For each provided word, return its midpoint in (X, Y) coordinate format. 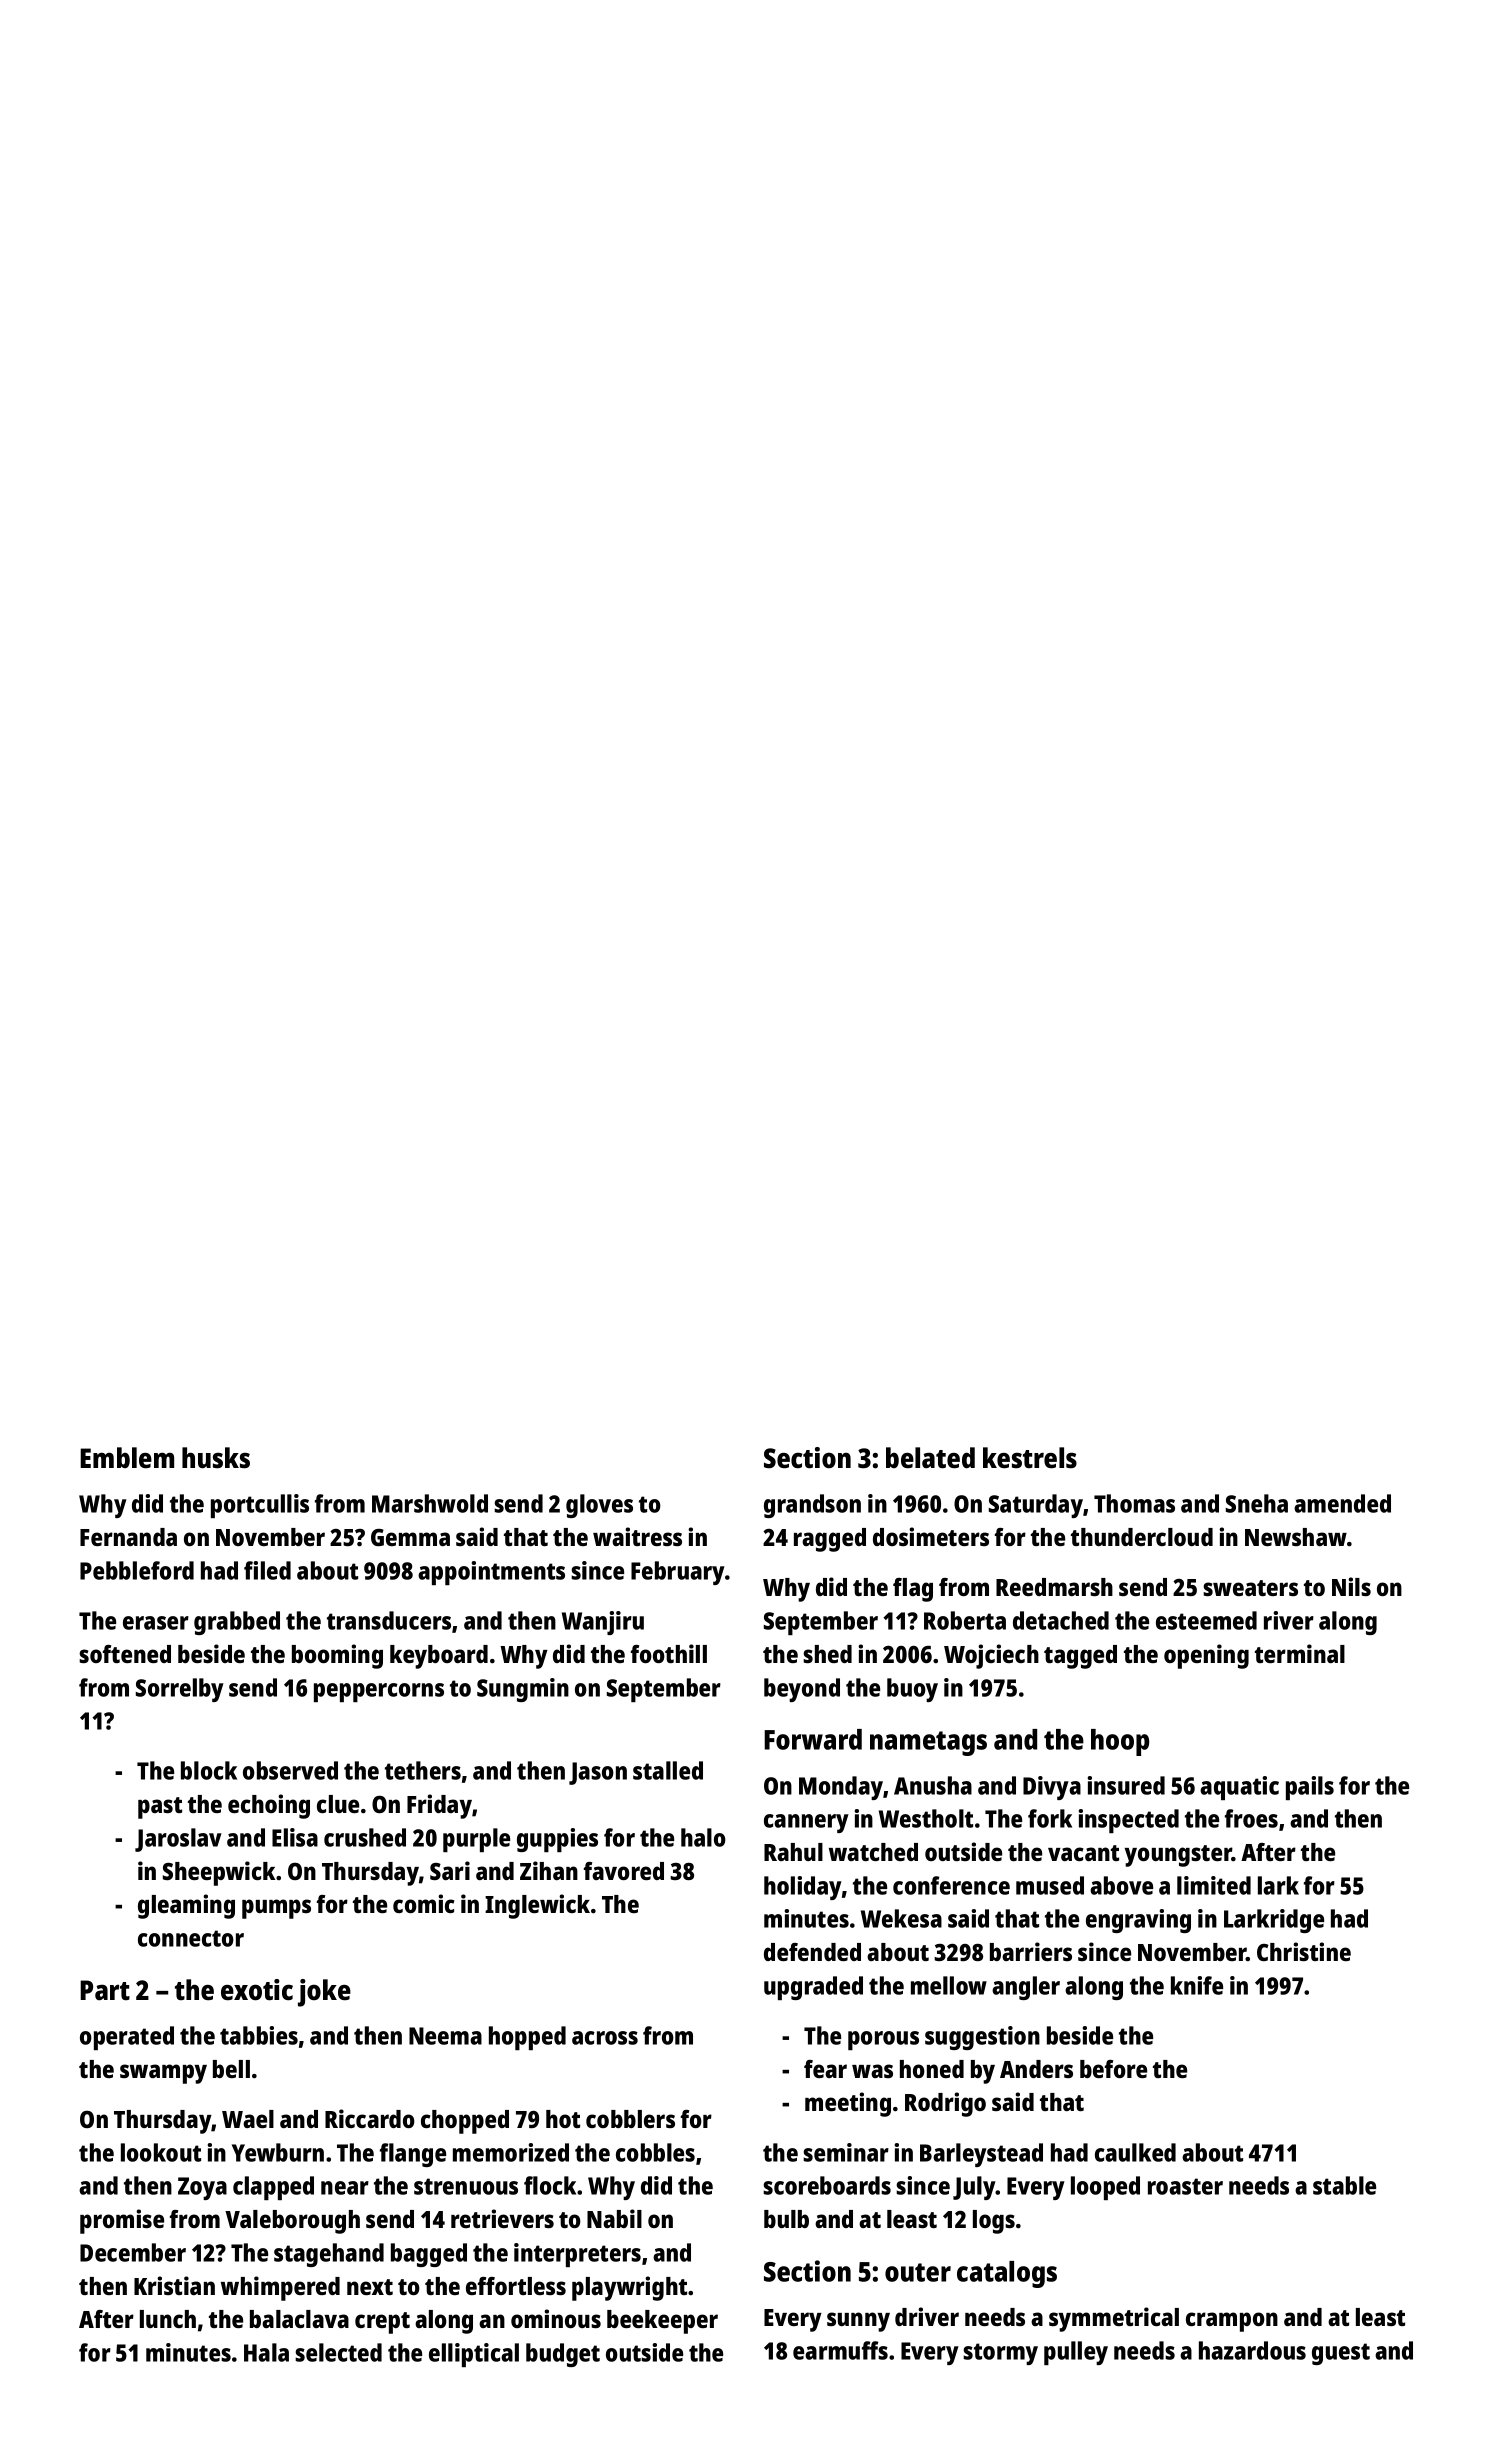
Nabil (614, 2218)
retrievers (502, 2218)
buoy (912, 1690)
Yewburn (278, 2152)
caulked (1135, 2152)
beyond (802, 1690)
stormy (1000, 2354)
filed (267, 1570)
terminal (1300, 1653)
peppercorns (379, 1692)
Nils (1351, 1586)
